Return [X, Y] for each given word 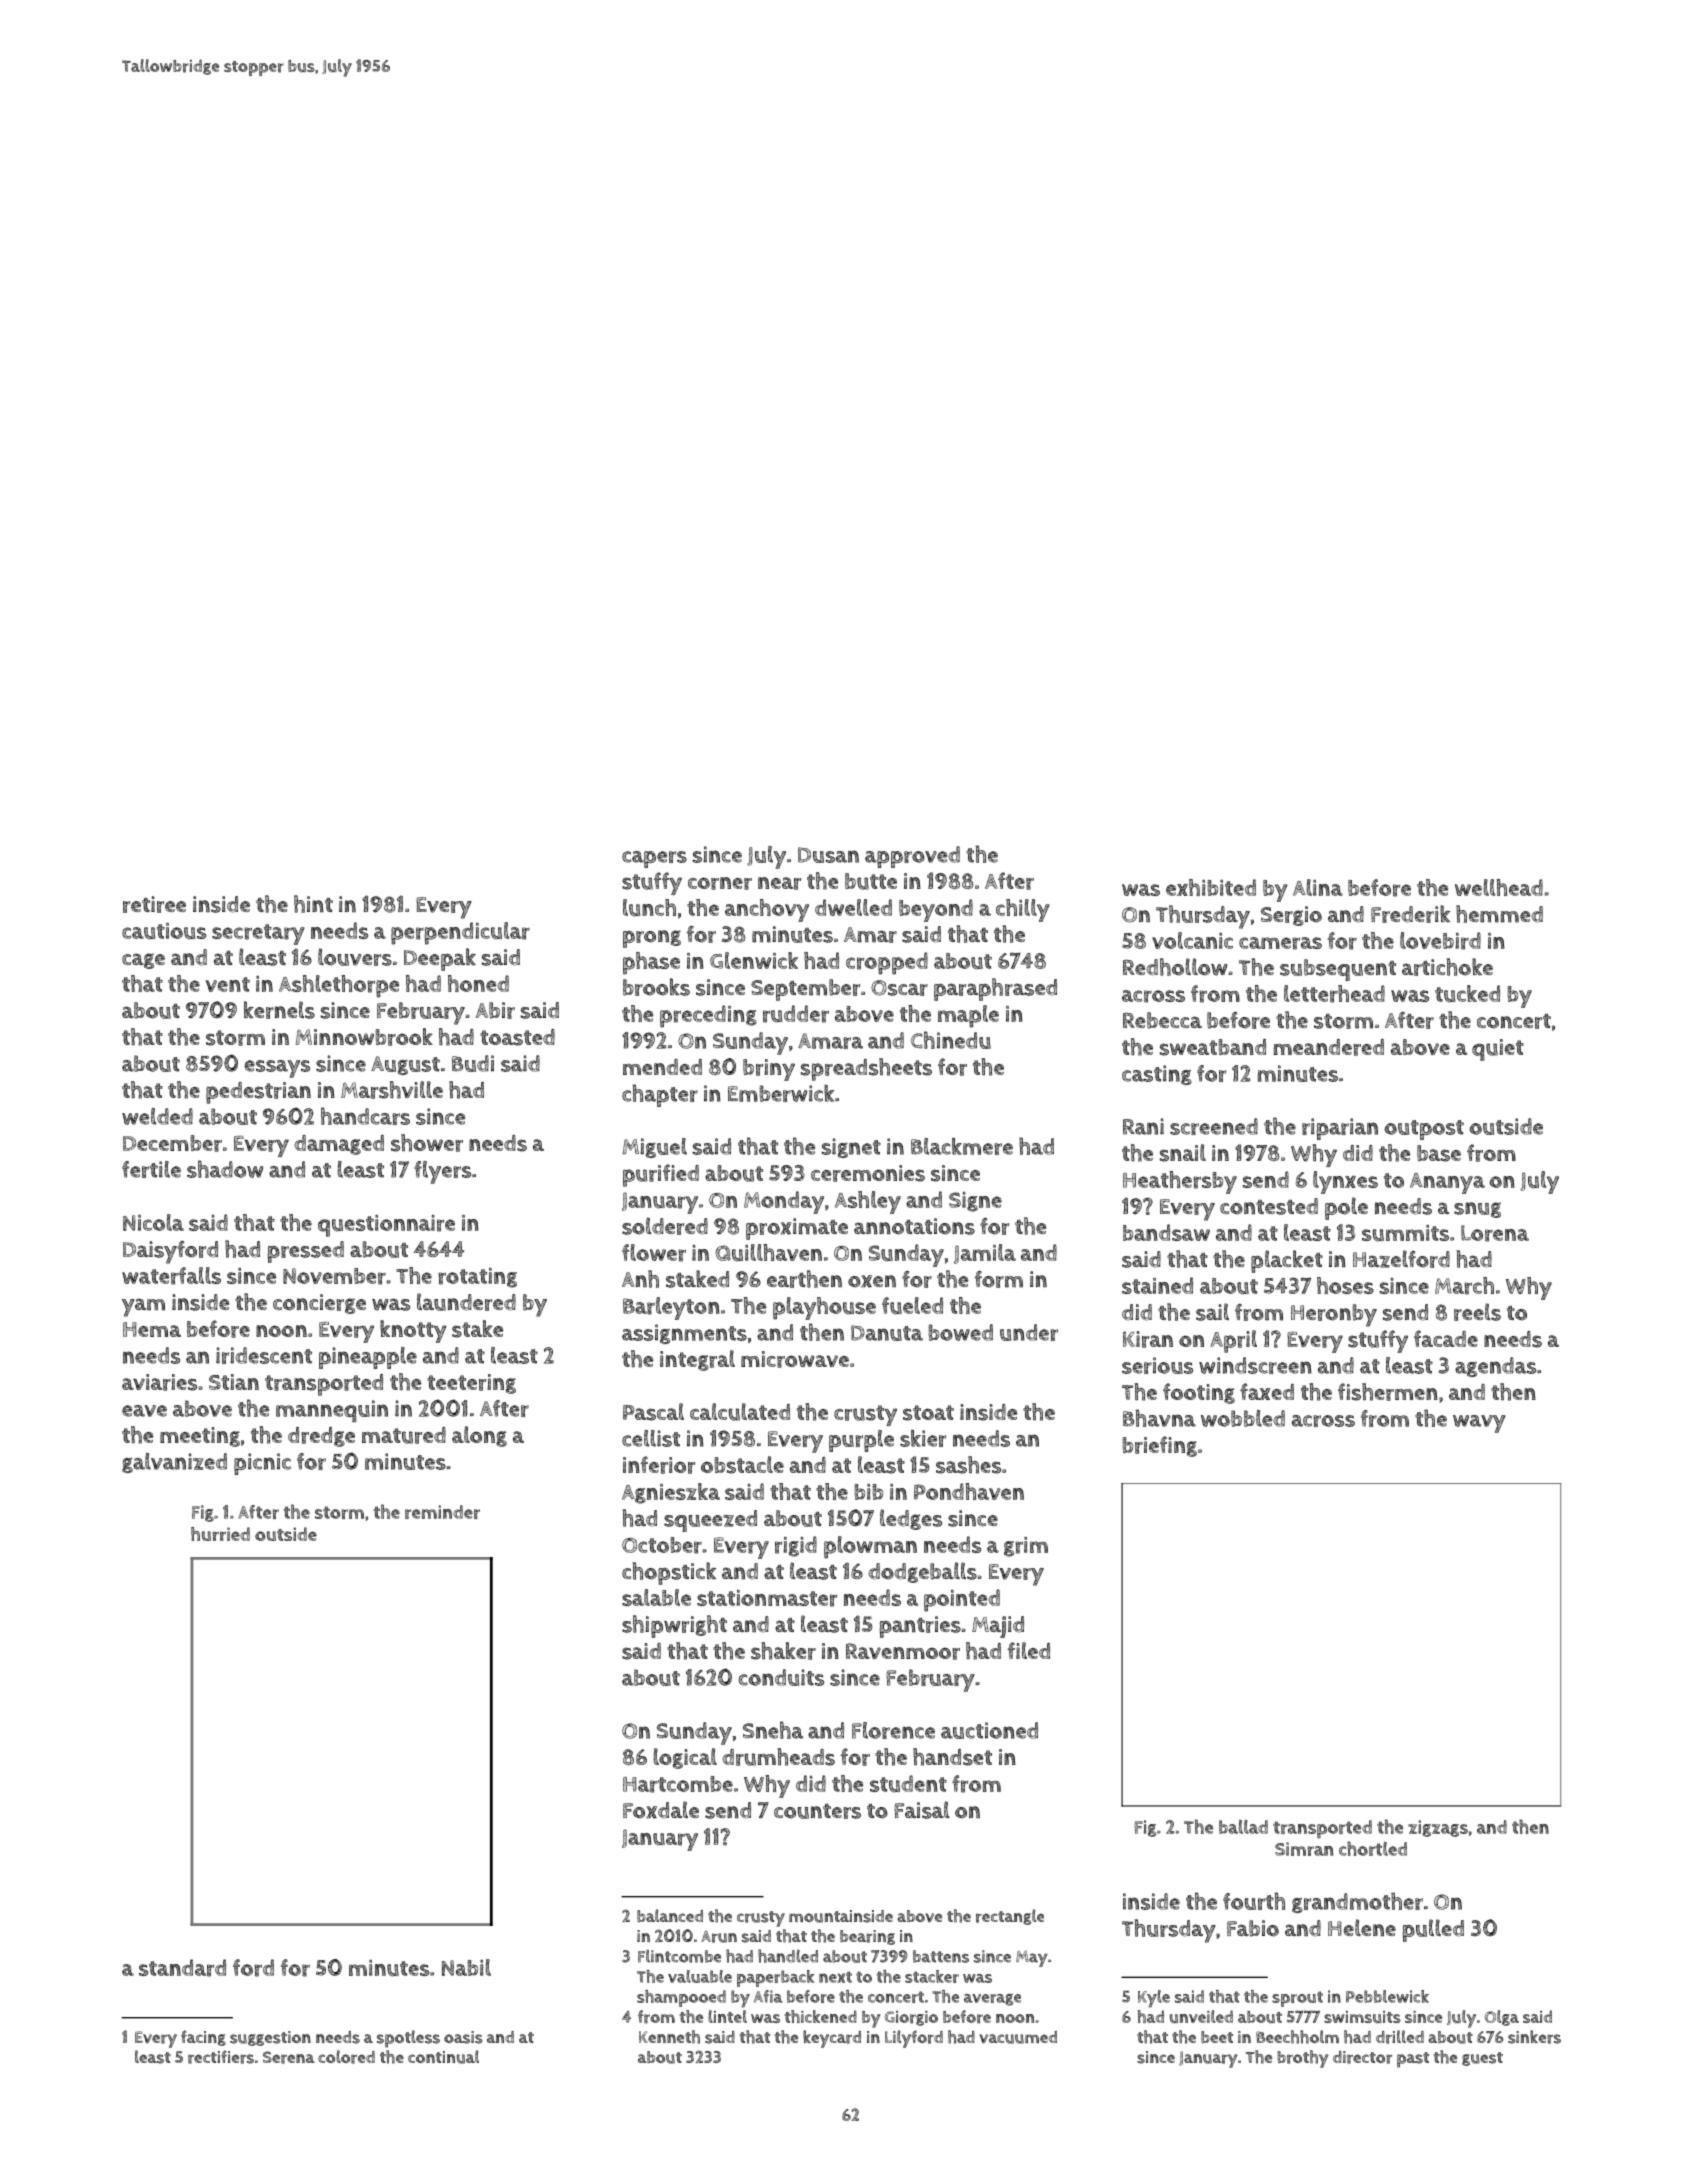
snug [1477, 1210]
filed [1028, 1650]
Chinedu [951, 1040]
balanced [670, 1915]
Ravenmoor [903, 1651]
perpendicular [460, 933]
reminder [442, 1512]
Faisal [921, 1810]
